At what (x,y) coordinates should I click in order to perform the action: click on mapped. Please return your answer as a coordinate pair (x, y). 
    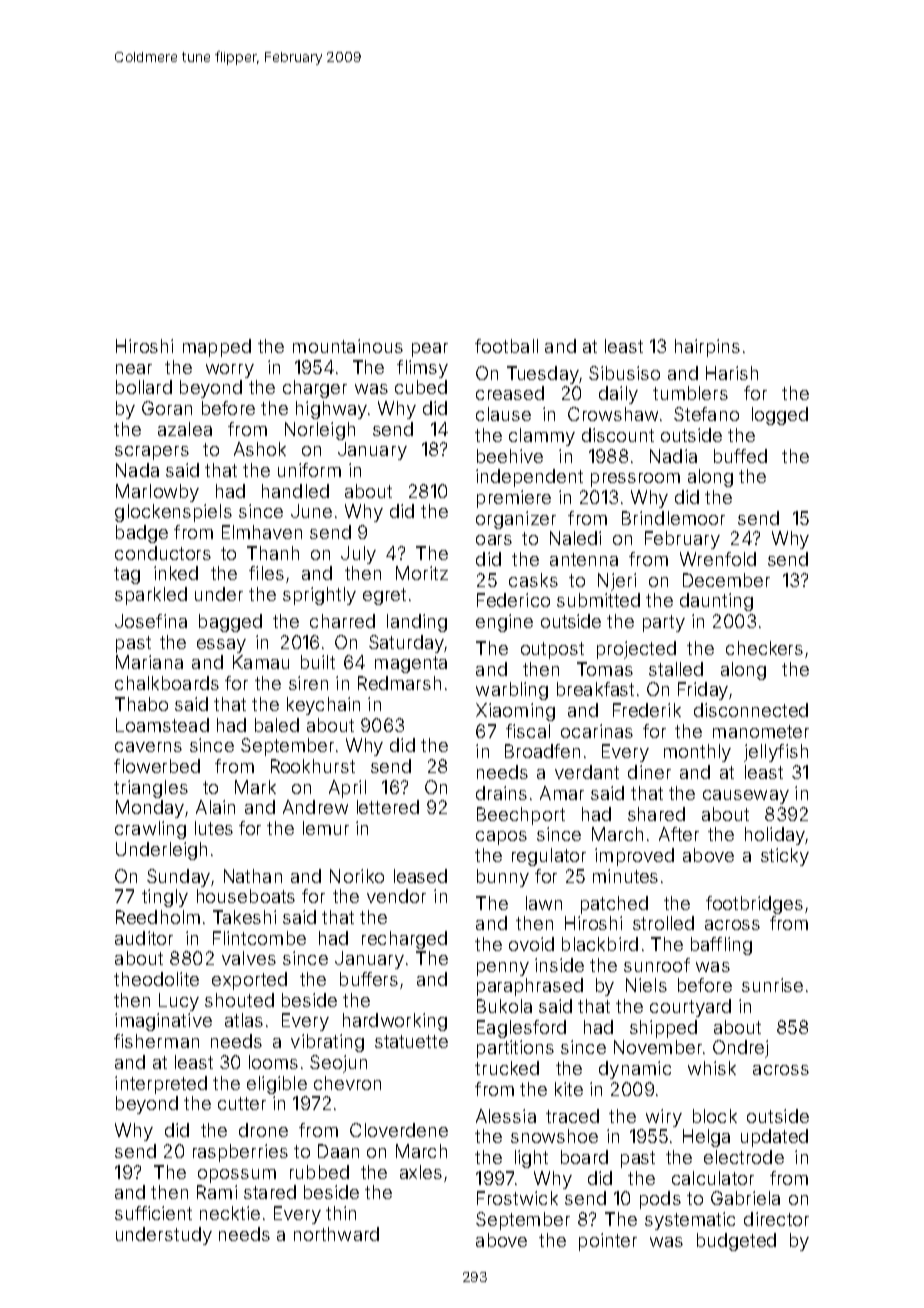
    Looking at the image, I should click on (217, 348).
